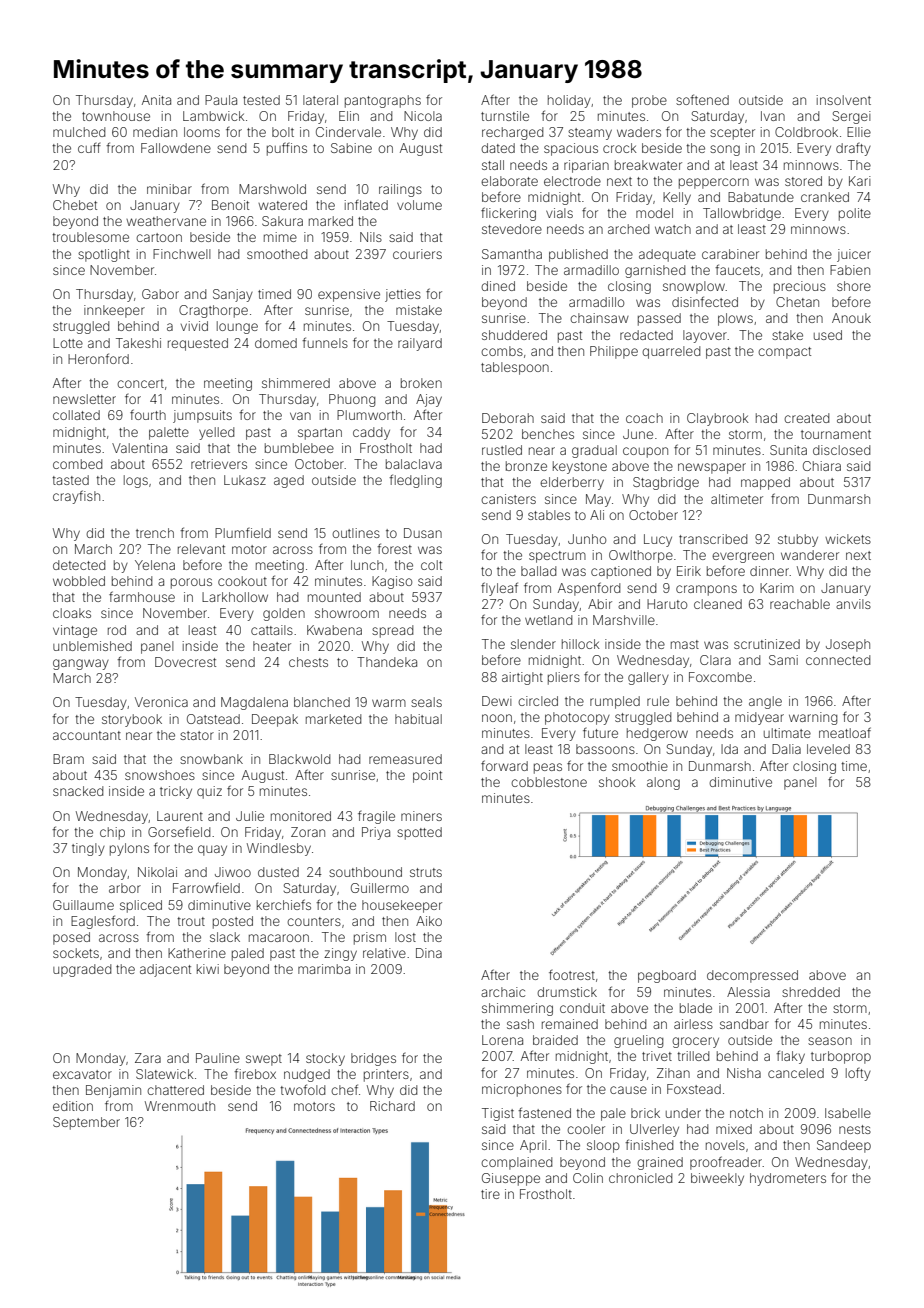 This page has width=924, height=1308. What do you see at coordinates (735, 319) in the page?
I see `plows` at bounding box center [735, 319].
